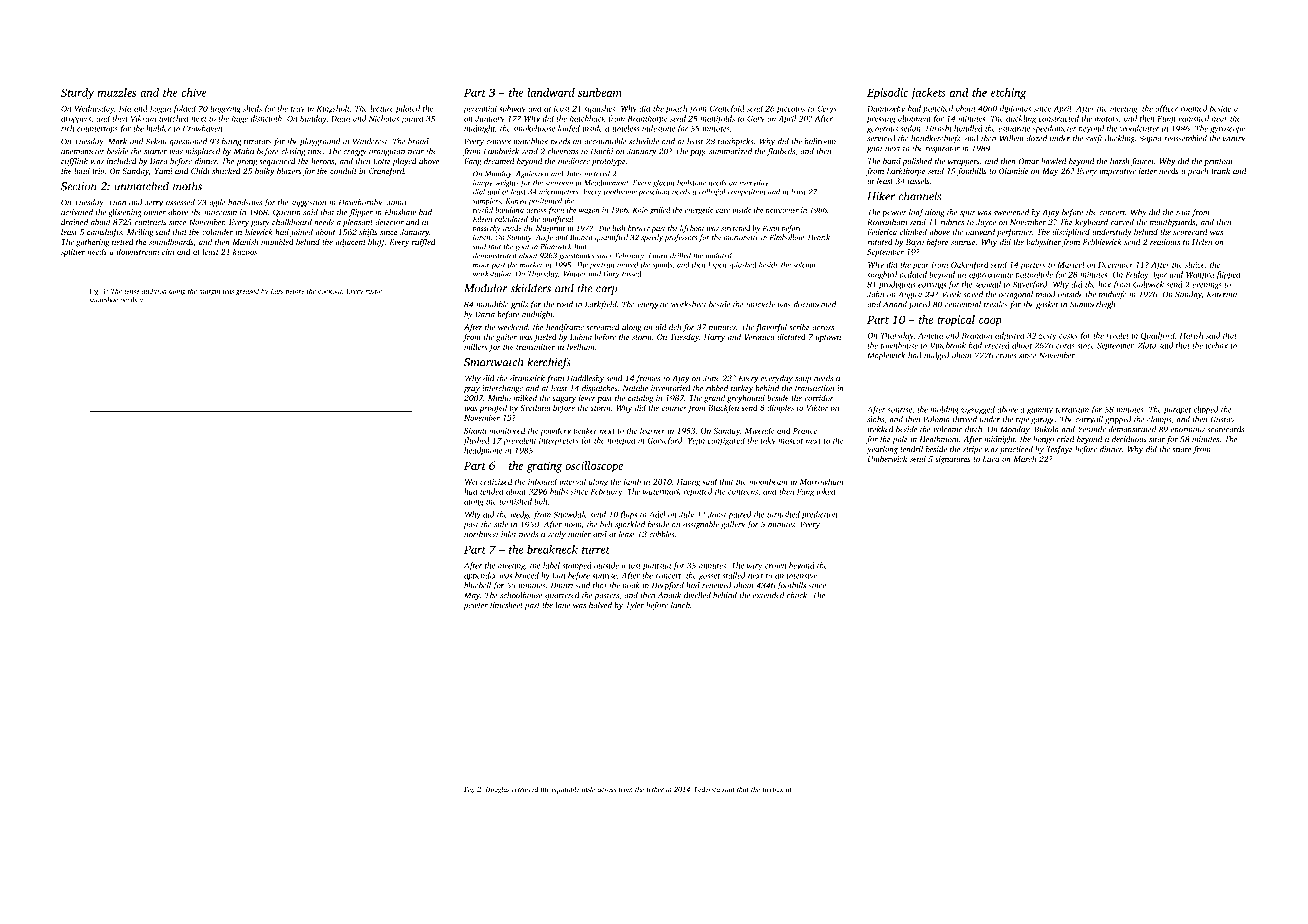 The height and width of the screenshot is (924, 1308). What do you see at coordinates (1013, 171) in the screenshot?
I see `Olumide` at bounding box center [1013, 171].
